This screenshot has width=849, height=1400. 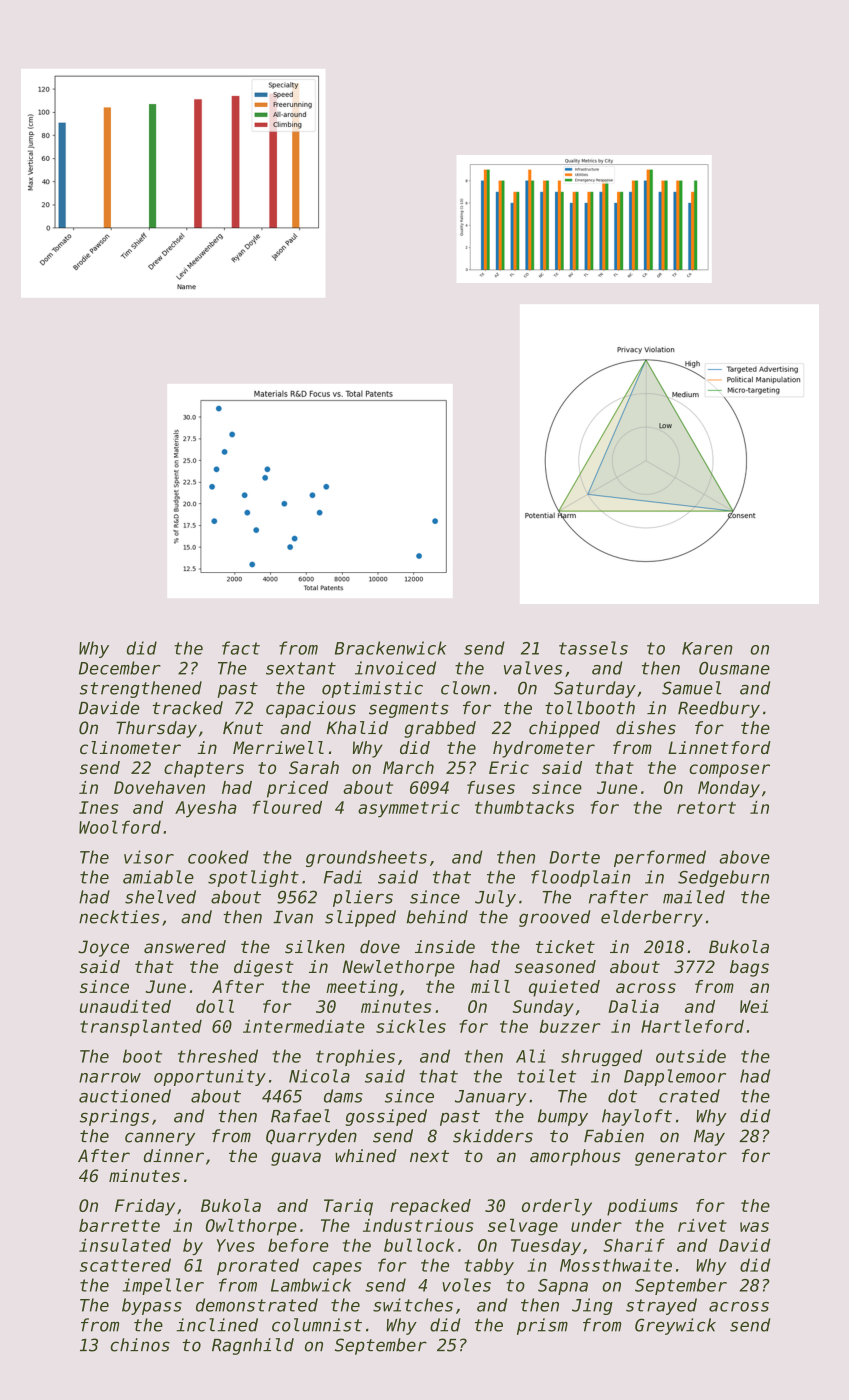 What do you see at coordinates (564, 988) in the screenshot?
I see `quieted` at bounding box center [564, 988].
